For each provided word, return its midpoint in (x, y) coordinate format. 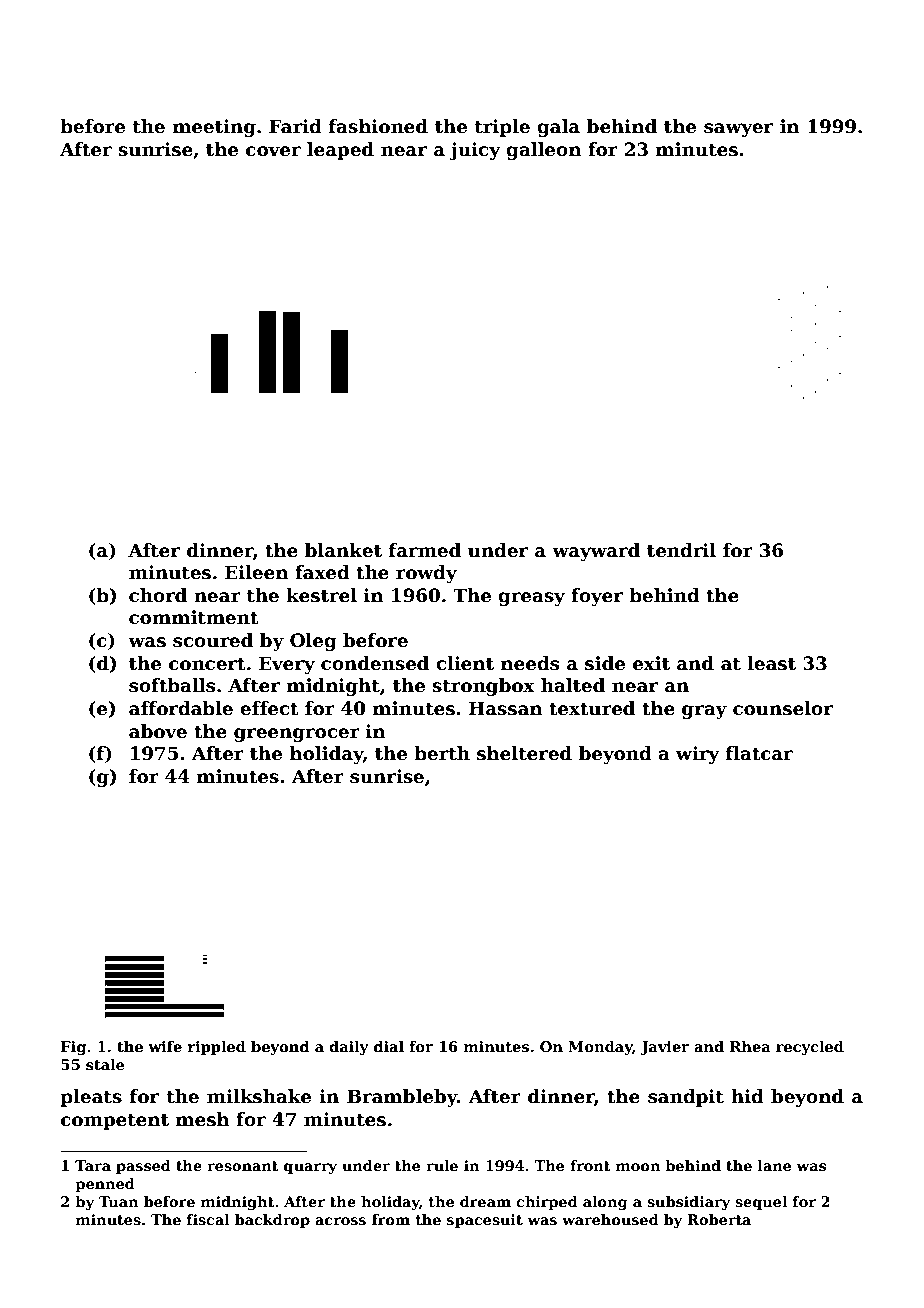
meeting (214, 128)
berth (442, 753)
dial (389, 1046)
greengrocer (297, 735)
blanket (343, 550)
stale (105, 1065)
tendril (681, 550)
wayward (596, 552)
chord (158, 595)
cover (273, 151)
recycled (810, 1048)
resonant (243, 1166)
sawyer (738, 130)
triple (502, 128)
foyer (597, 597)
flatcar (759, 753)
